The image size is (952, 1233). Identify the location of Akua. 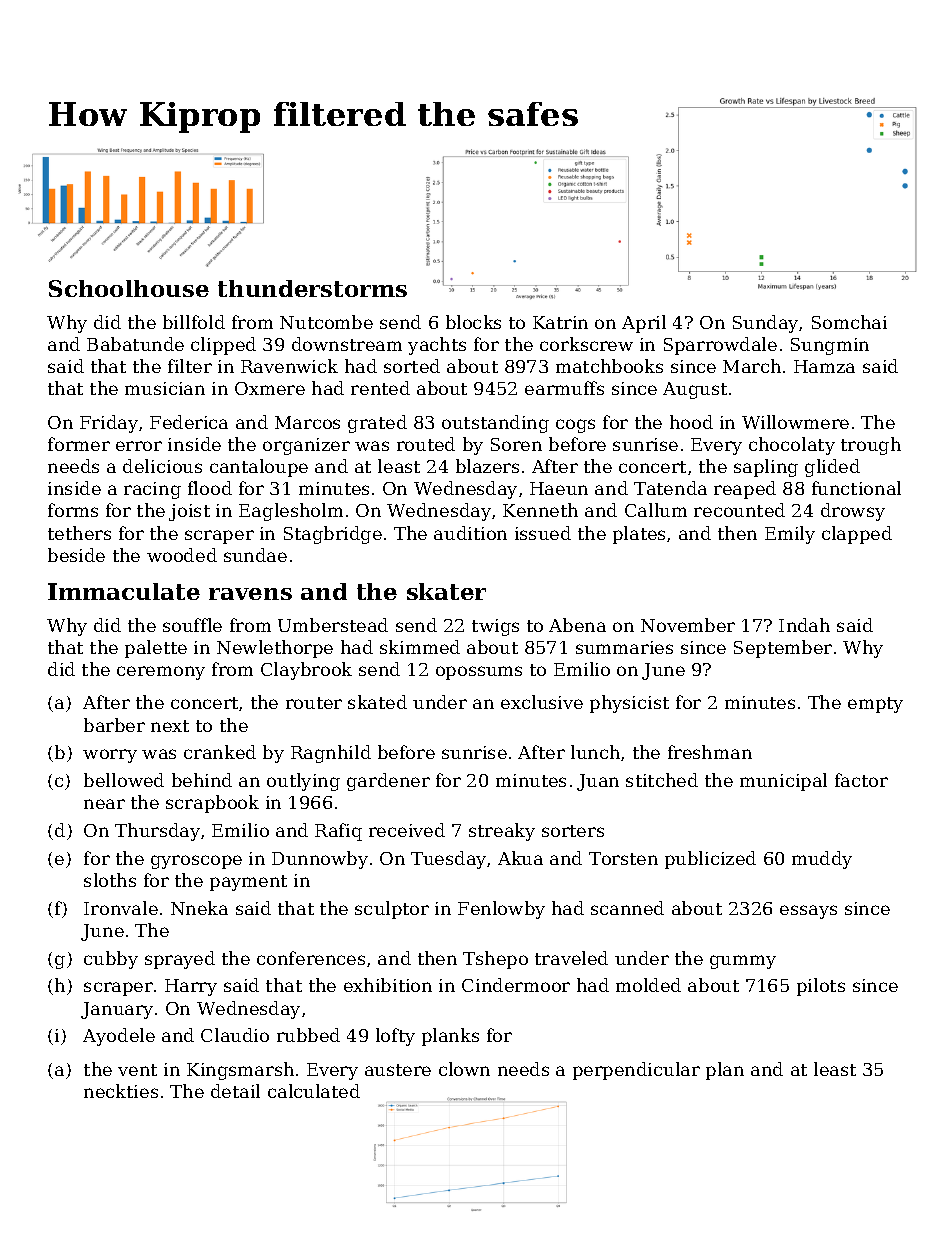
(520, 858).
